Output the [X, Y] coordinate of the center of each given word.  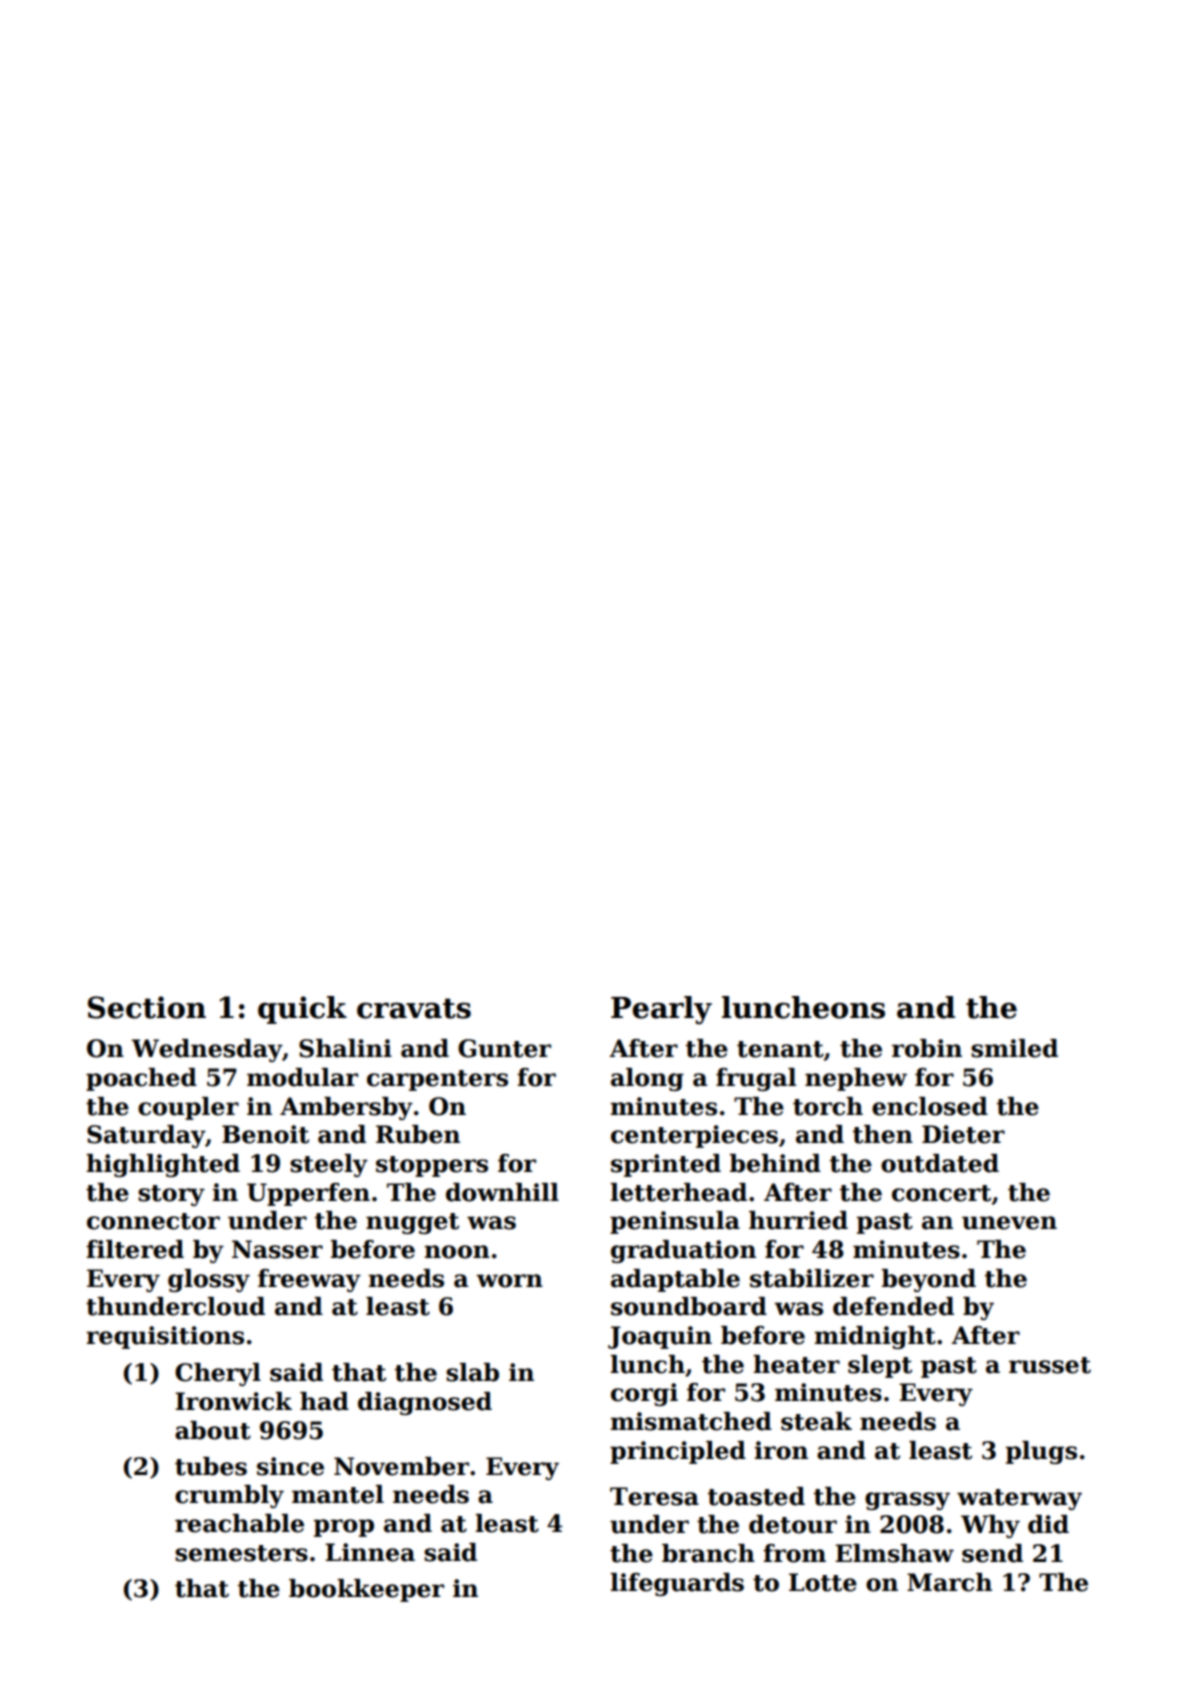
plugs [1041, 1452]
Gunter [504, 1048]
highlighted [163, 1165]
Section [147, 1007]
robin [927, 1048]
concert [941, 1193]
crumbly [229, 1496]
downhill [502, 1192]
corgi [644, 1394]
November [401, 1466]
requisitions [165, 1337]
